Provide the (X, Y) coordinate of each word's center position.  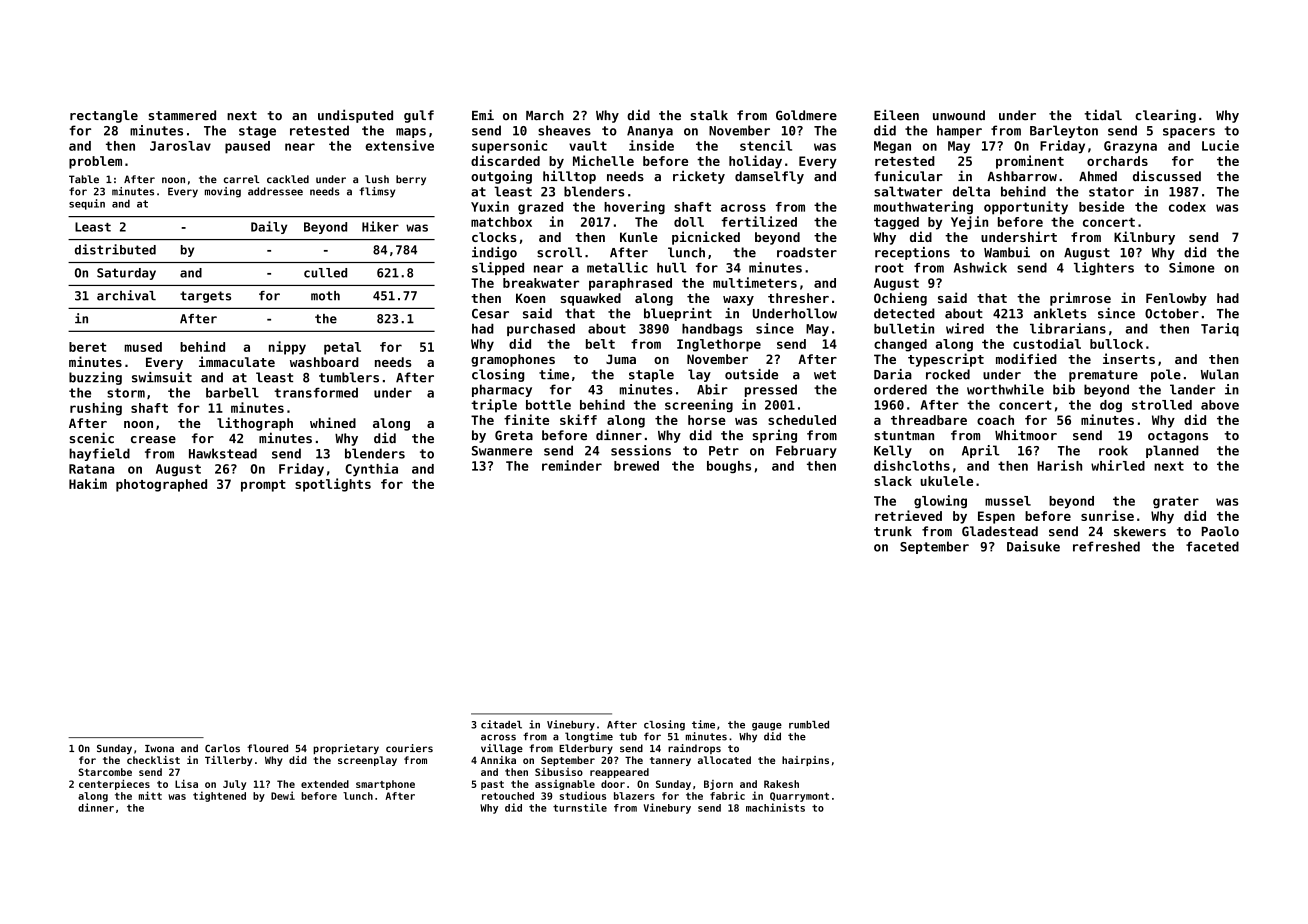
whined (333, 422)
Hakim (88, 483)
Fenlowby (1176, 299)
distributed (115, 249)
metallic (617, 267)
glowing (940, 502)
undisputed (355, 116)
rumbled (809, 725)
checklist (153, 760)
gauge (767, 727)
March (545, 115)
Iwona (159, 748)
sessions (641, 450)
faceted (1212, 546)
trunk (893, 531)
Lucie (1220, 145)
